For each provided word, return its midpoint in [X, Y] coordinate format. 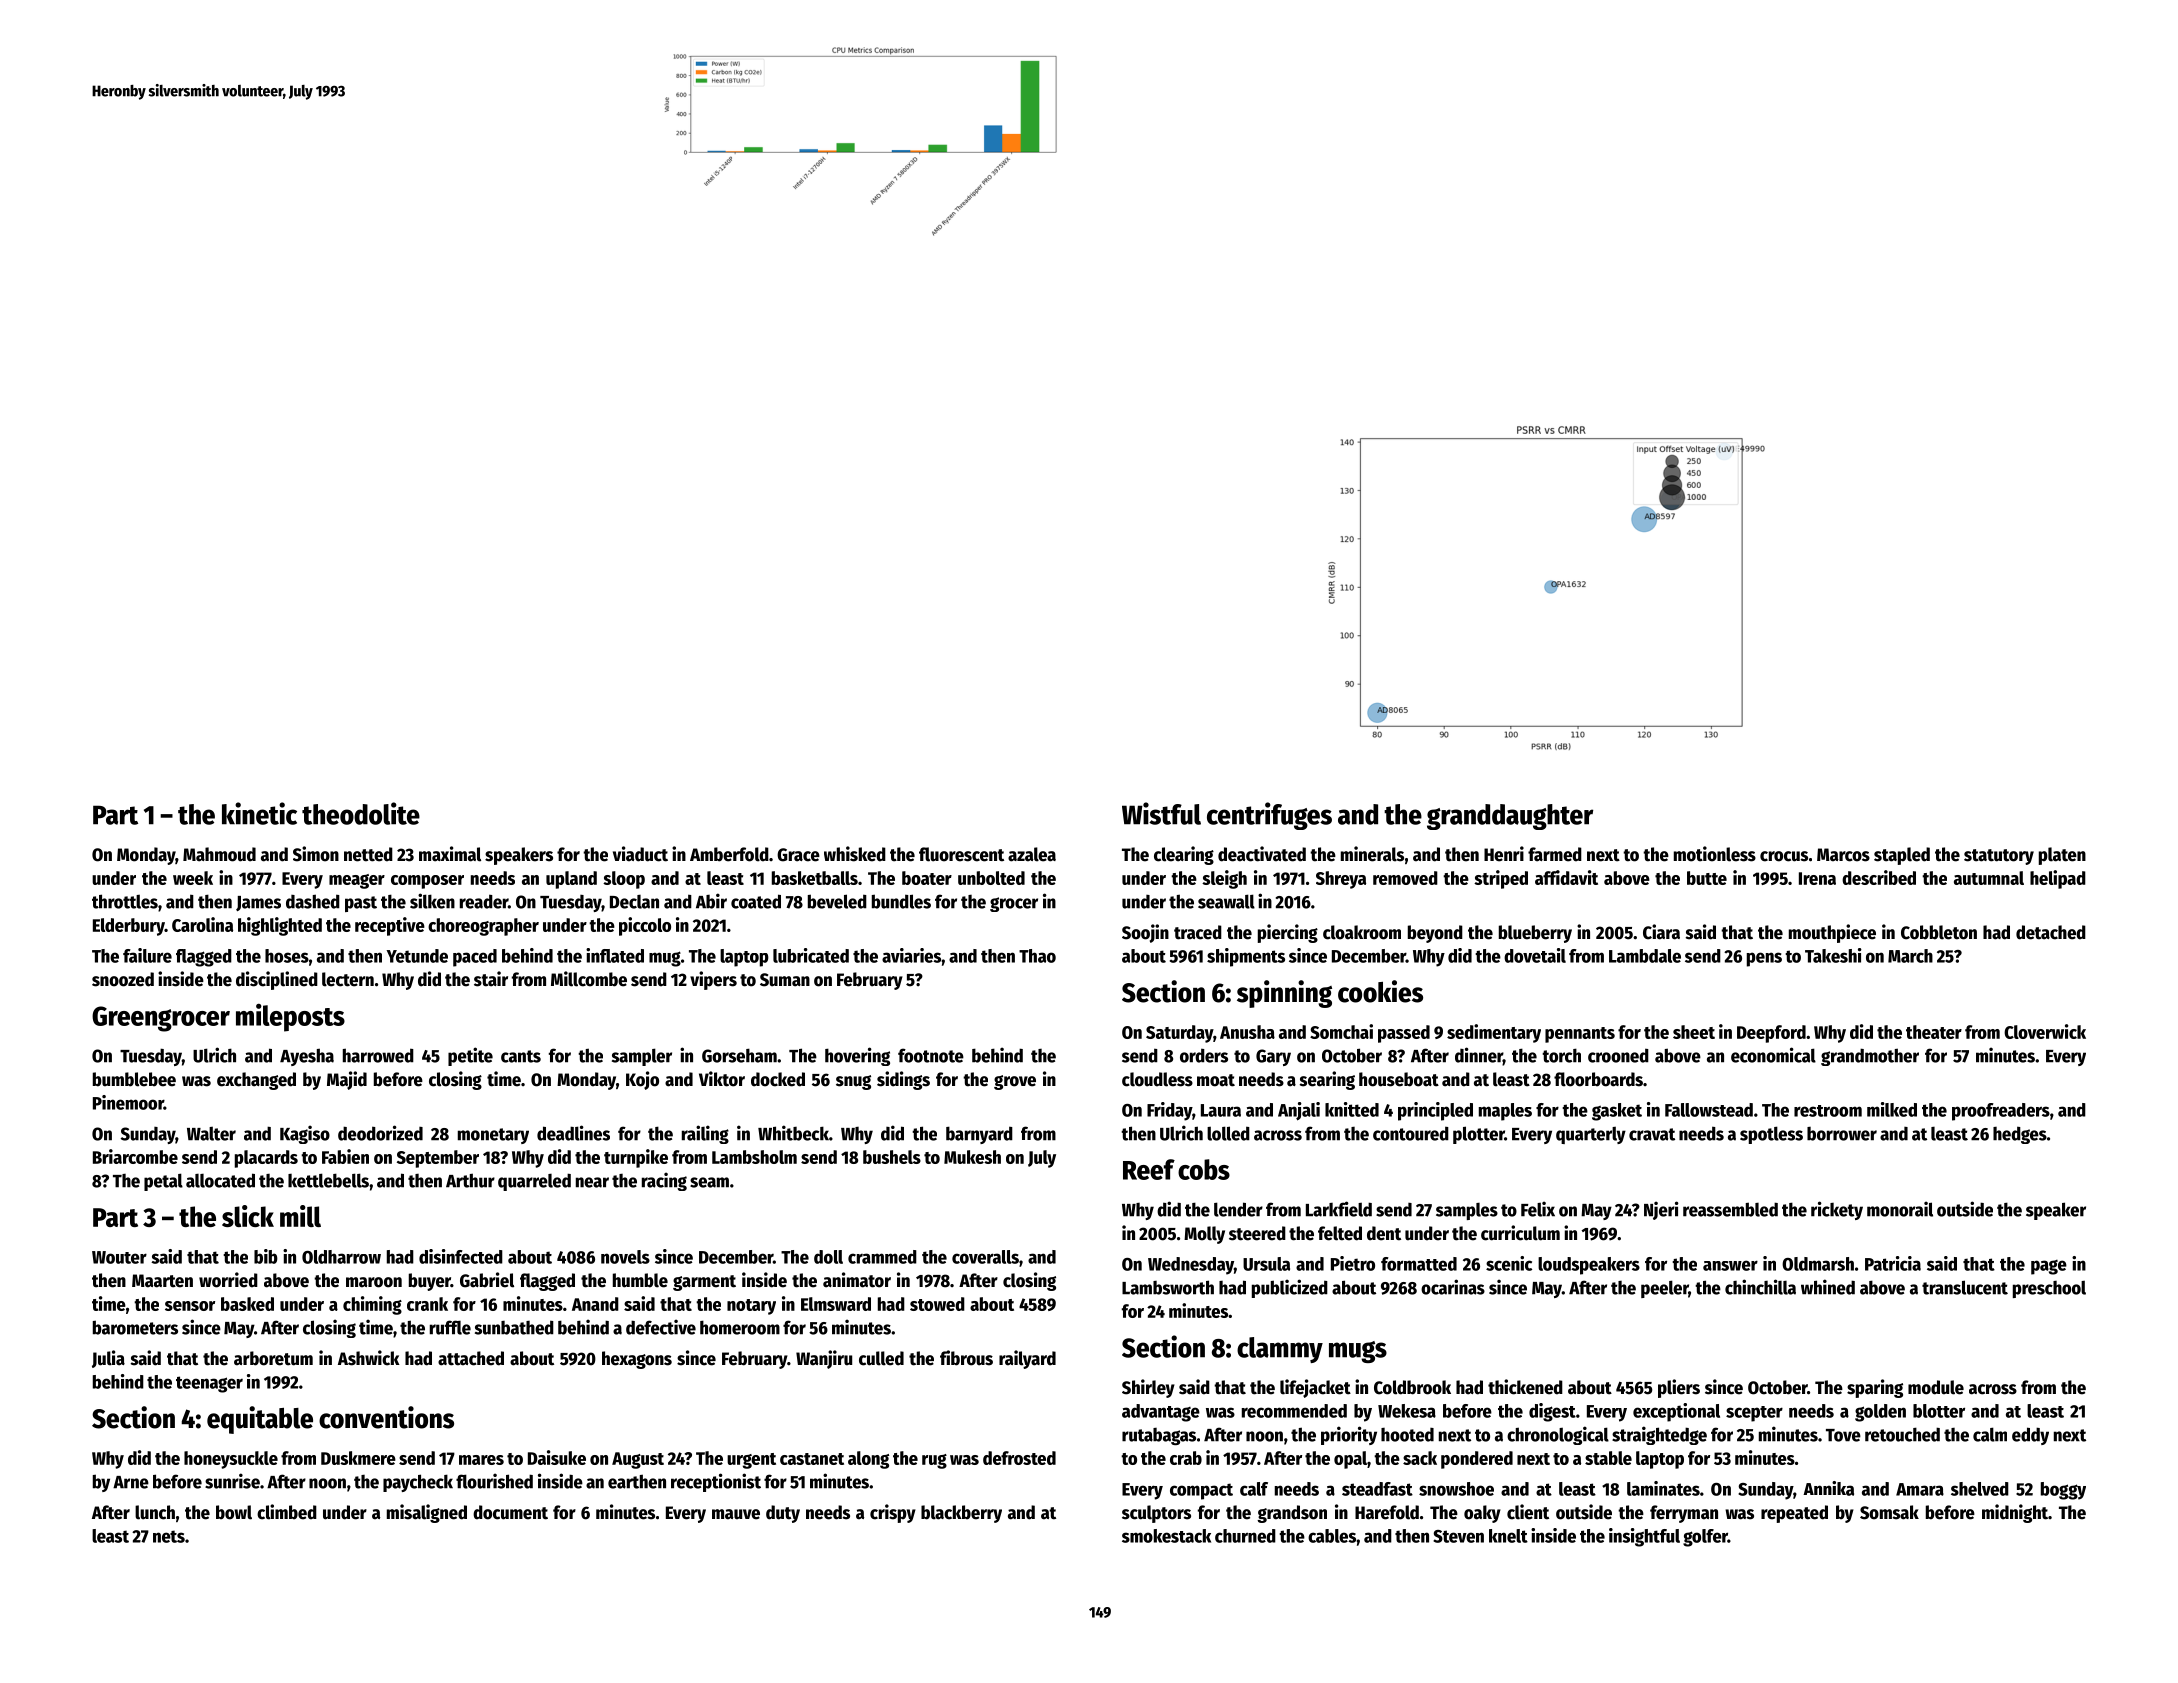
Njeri [1661, 1210]
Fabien [345, 1156]
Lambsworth [1168, 1287]
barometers [135, 1327]
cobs [1204, 1169]
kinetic [259, 813]
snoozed [123, 979]
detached [2051, 932]
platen [2062, 856]
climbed [287, 1512]
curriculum [1520, 1233]
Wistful [1161, 813]
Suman [785, 980]
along [868, 1460]
